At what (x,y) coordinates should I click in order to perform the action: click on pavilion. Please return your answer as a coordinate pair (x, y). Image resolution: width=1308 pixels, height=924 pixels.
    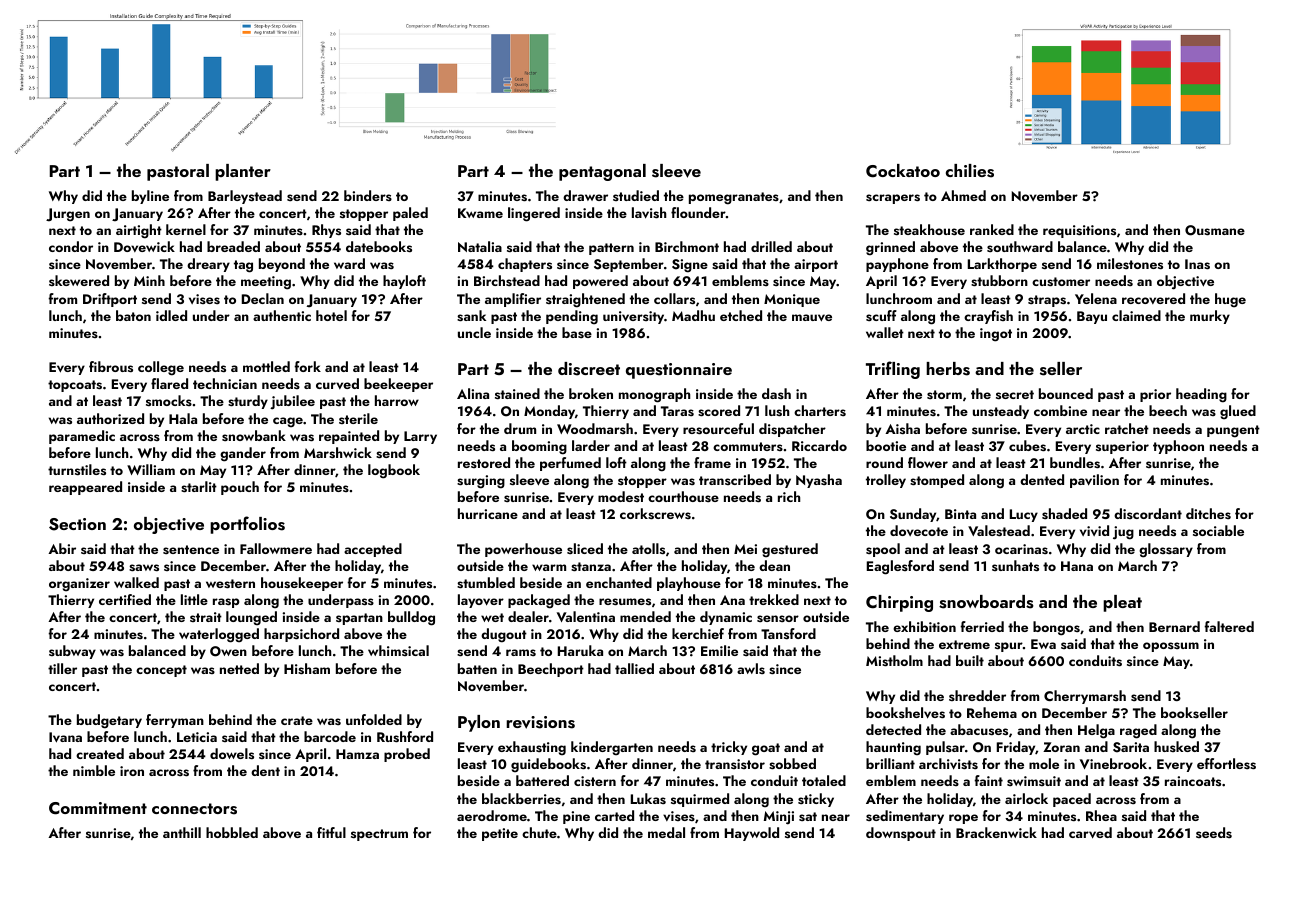
    Looking at the image, I should click on (1094, 481).
